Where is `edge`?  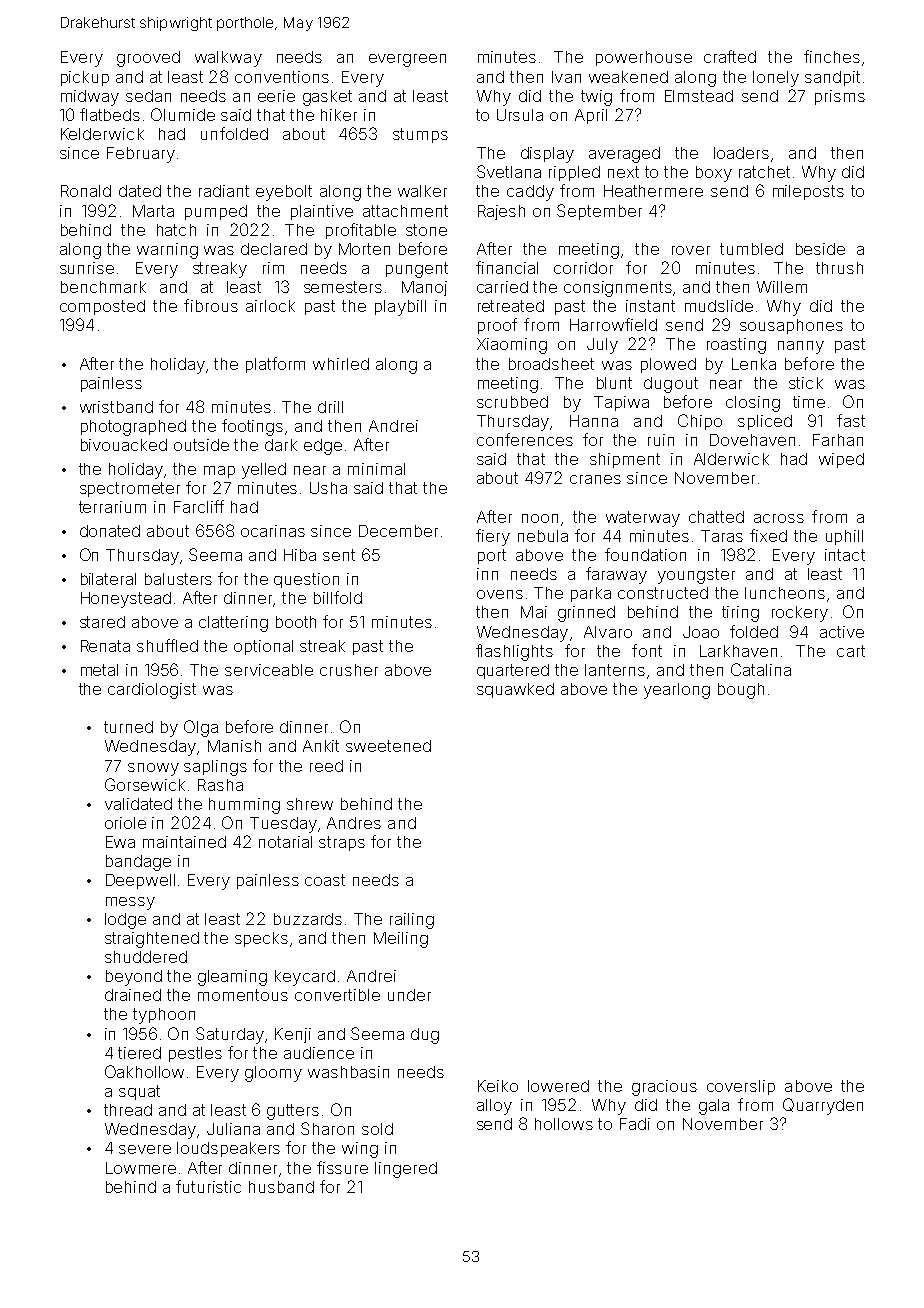 edge is located at coordinates (323, 447).
